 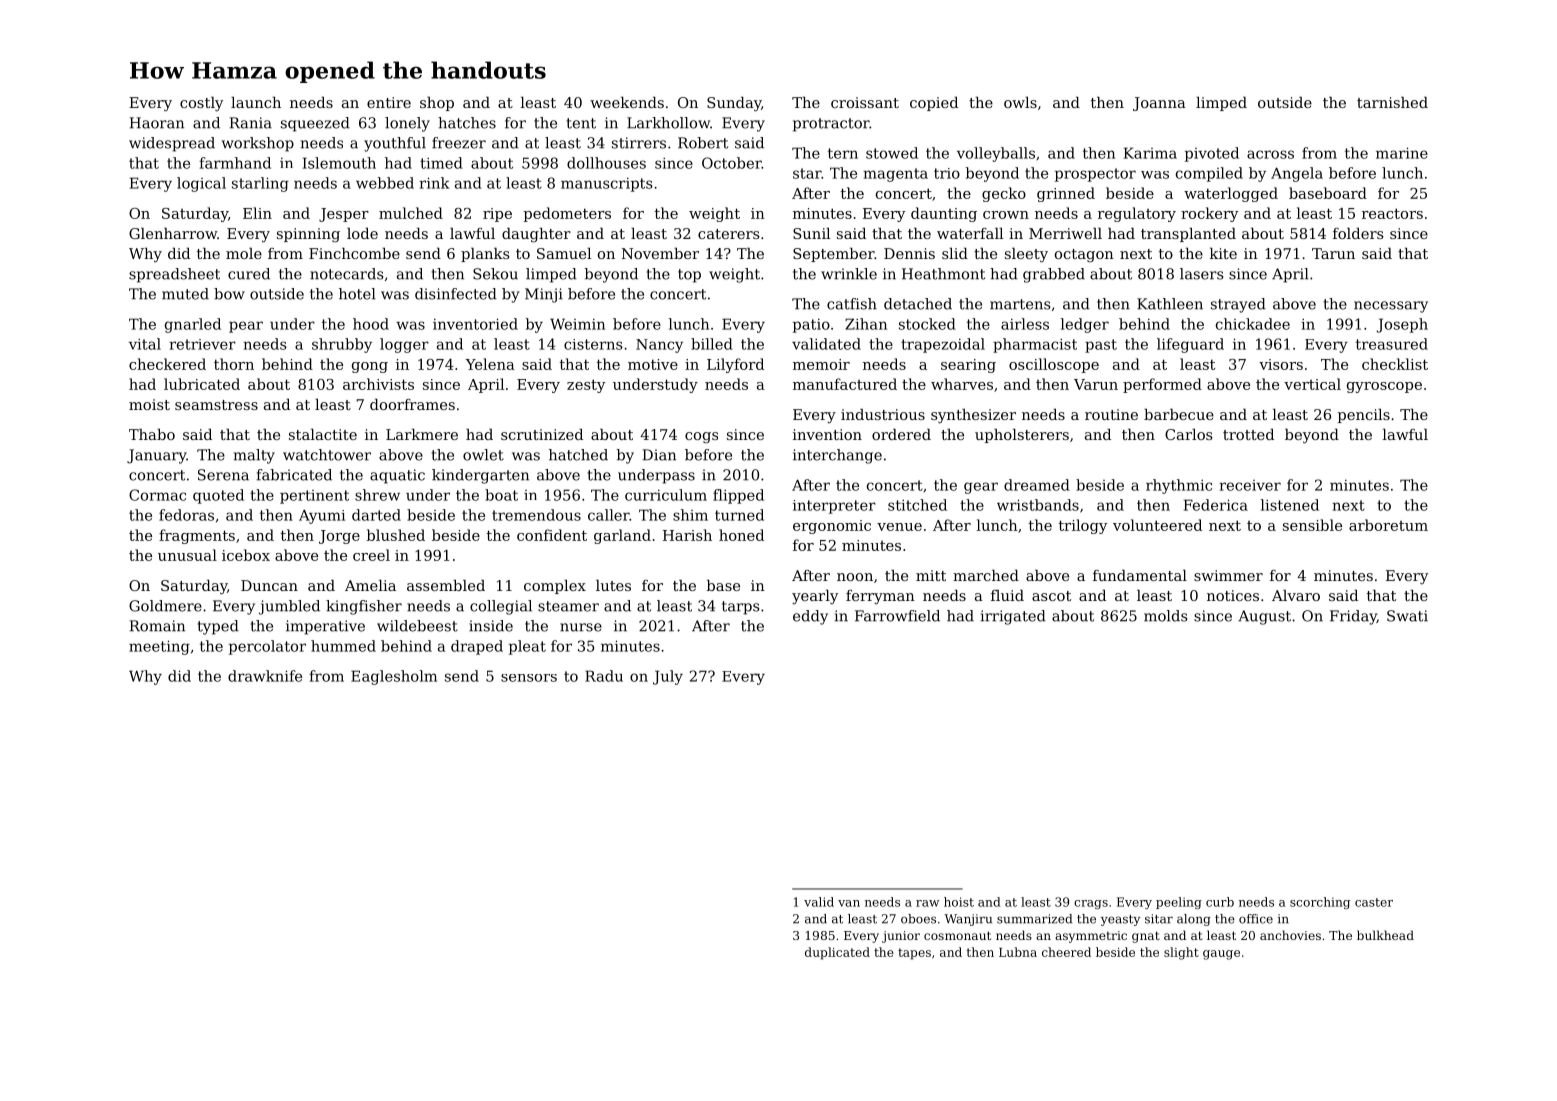 I want to click on van, so click(x=849, y=903).
